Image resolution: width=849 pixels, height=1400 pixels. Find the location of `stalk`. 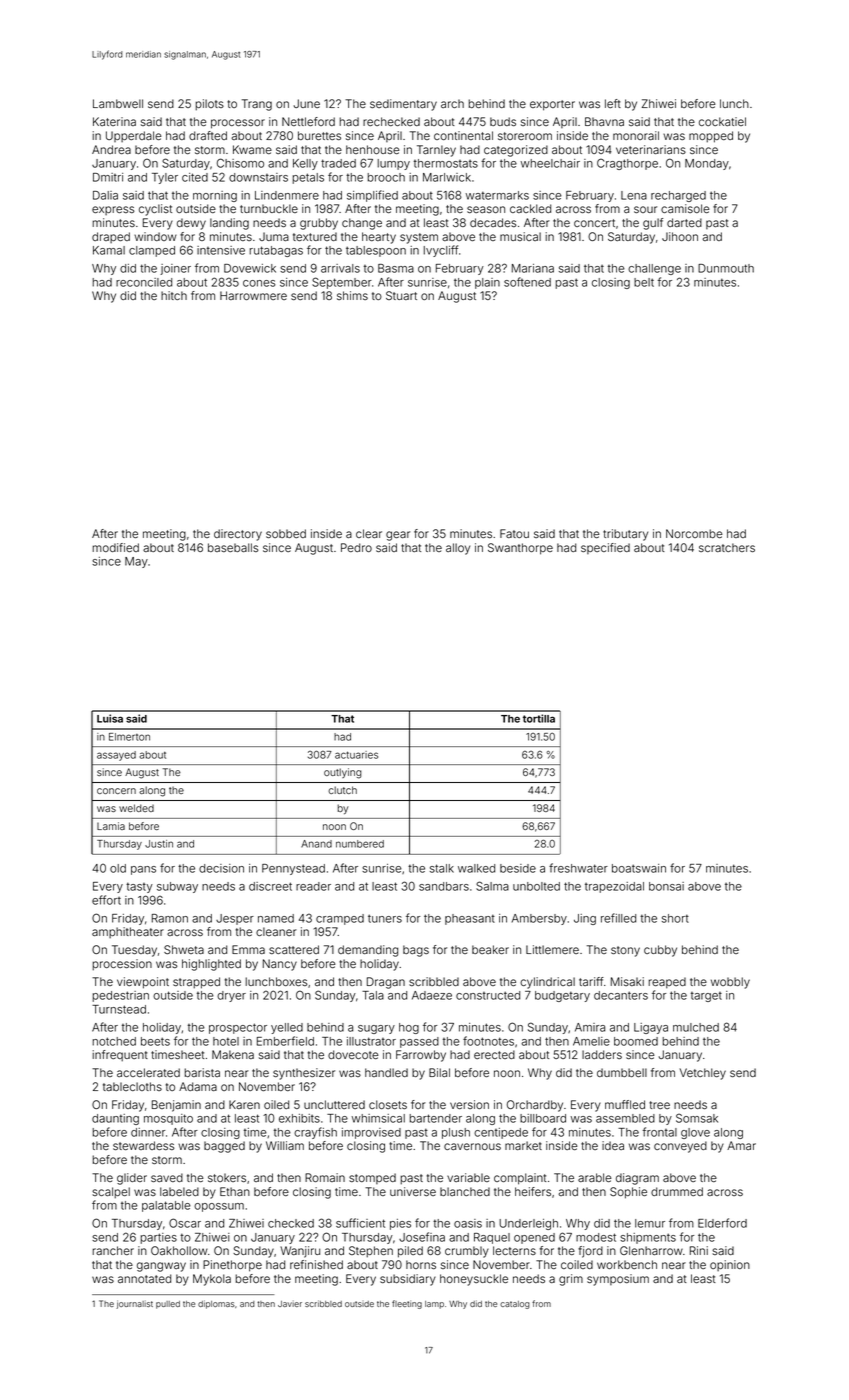

stalk is located at coordinates (442, 868).
